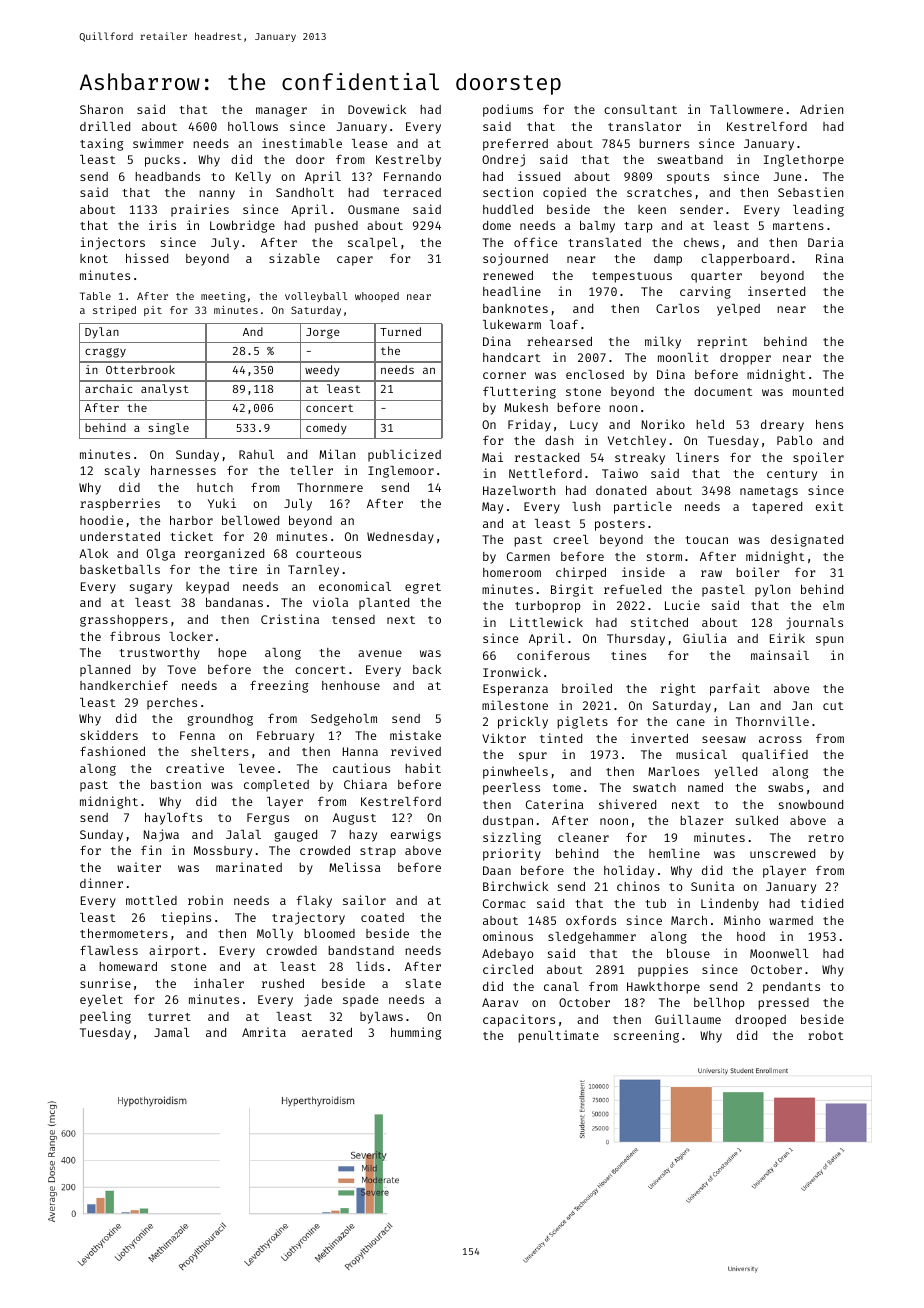 The height and width of the document is (1308, 924). I want to click on dropper, so click(745, 359).
